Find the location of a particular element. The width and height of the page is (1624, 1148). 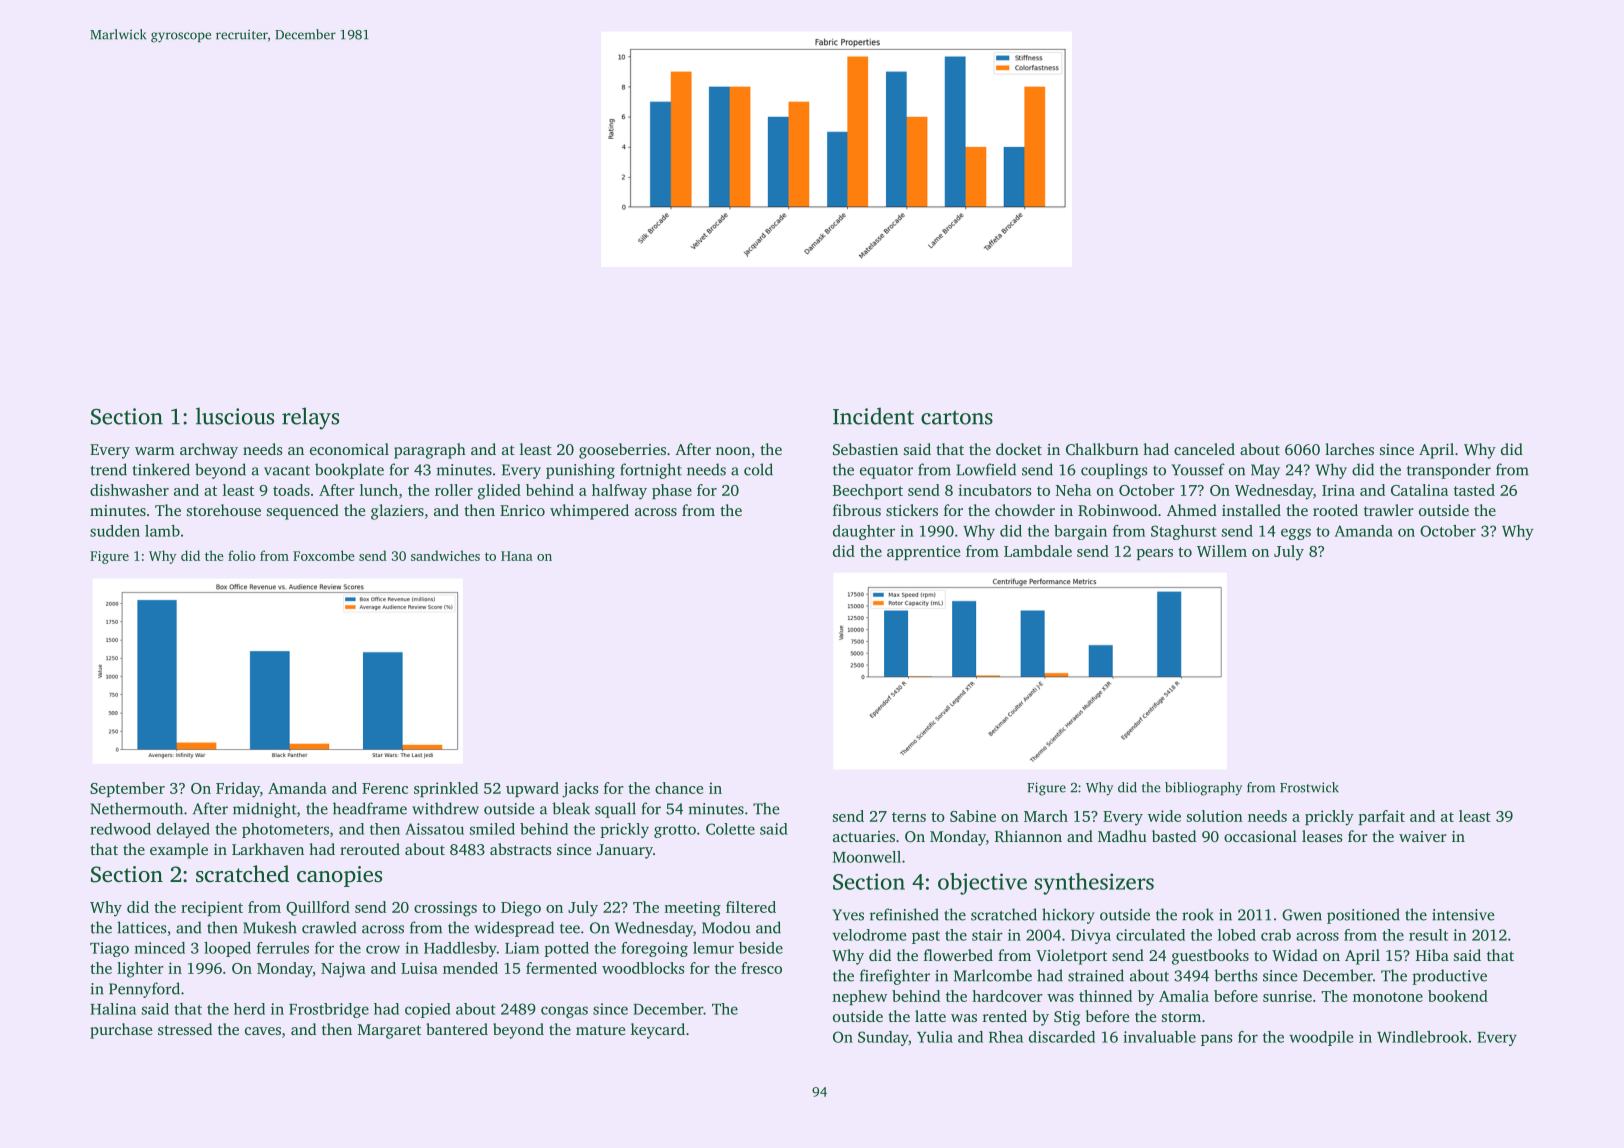

canopies is located at coordinates (339, 876).
